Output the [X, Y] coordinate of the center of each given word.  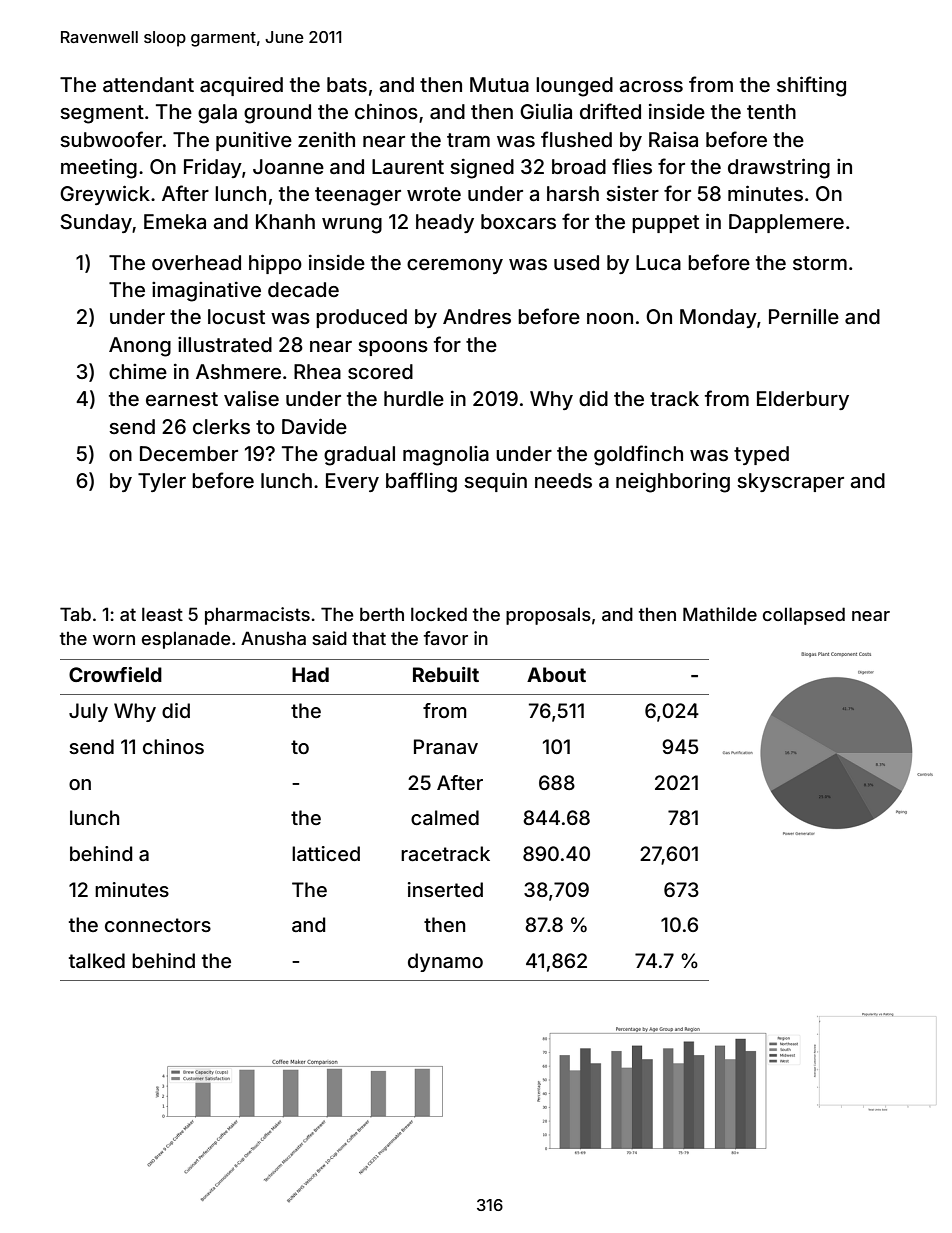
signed [482, 169]
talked [97, 960]
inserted [445, 889]
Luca [658, 262]
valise [251, 398]
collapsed [804, 616]
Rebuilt [446, 674]
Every [352, 482]
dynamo [445, 962]
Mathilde [720, 614]
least [162, 614]
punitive [254, 141]
